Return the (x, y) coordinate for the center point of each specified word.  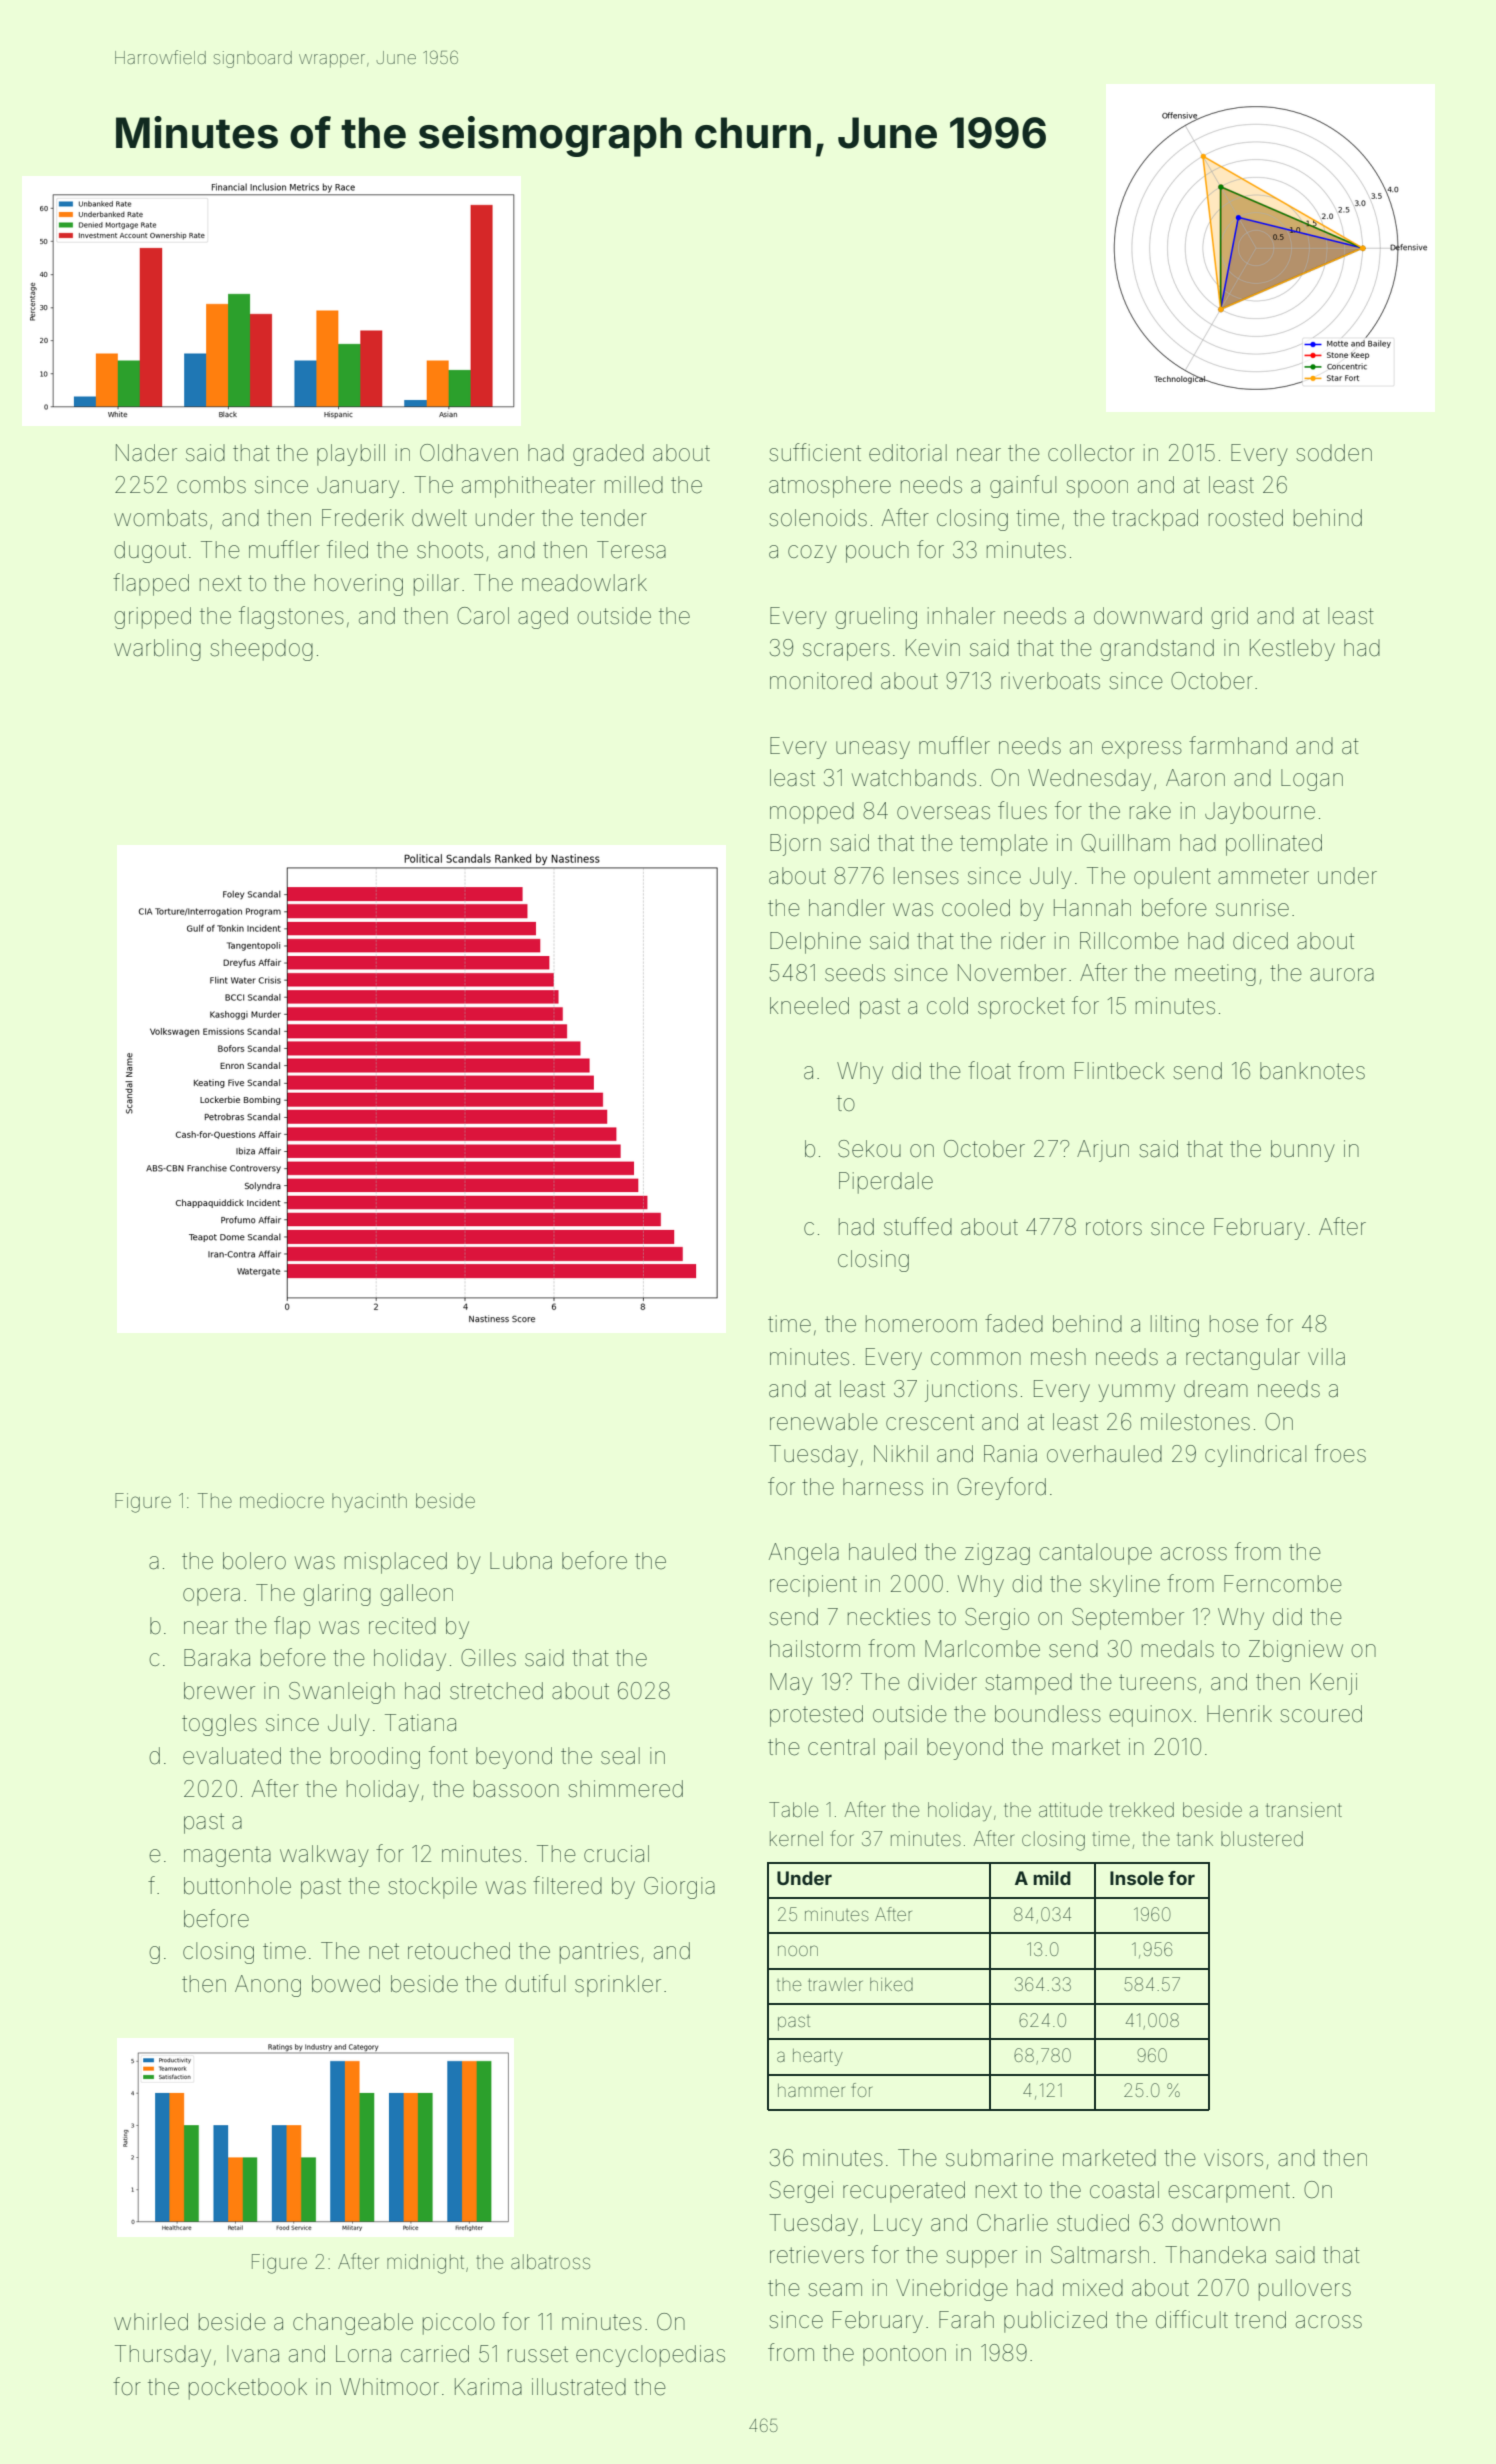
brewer (219, 1691)
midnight (425, 2264)
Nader (146, 453)
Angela (804, 1554)
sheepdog (261, 650)
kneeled (809, 1006)
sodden (1334, 453)
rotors (1114, 1227)
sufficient (815, 452)
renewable (824, 1422)
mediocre (282, 1500)
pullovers (1305, 2290)
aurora (1342, 975)
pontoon (904, 2355)
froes (1340, 1453)
